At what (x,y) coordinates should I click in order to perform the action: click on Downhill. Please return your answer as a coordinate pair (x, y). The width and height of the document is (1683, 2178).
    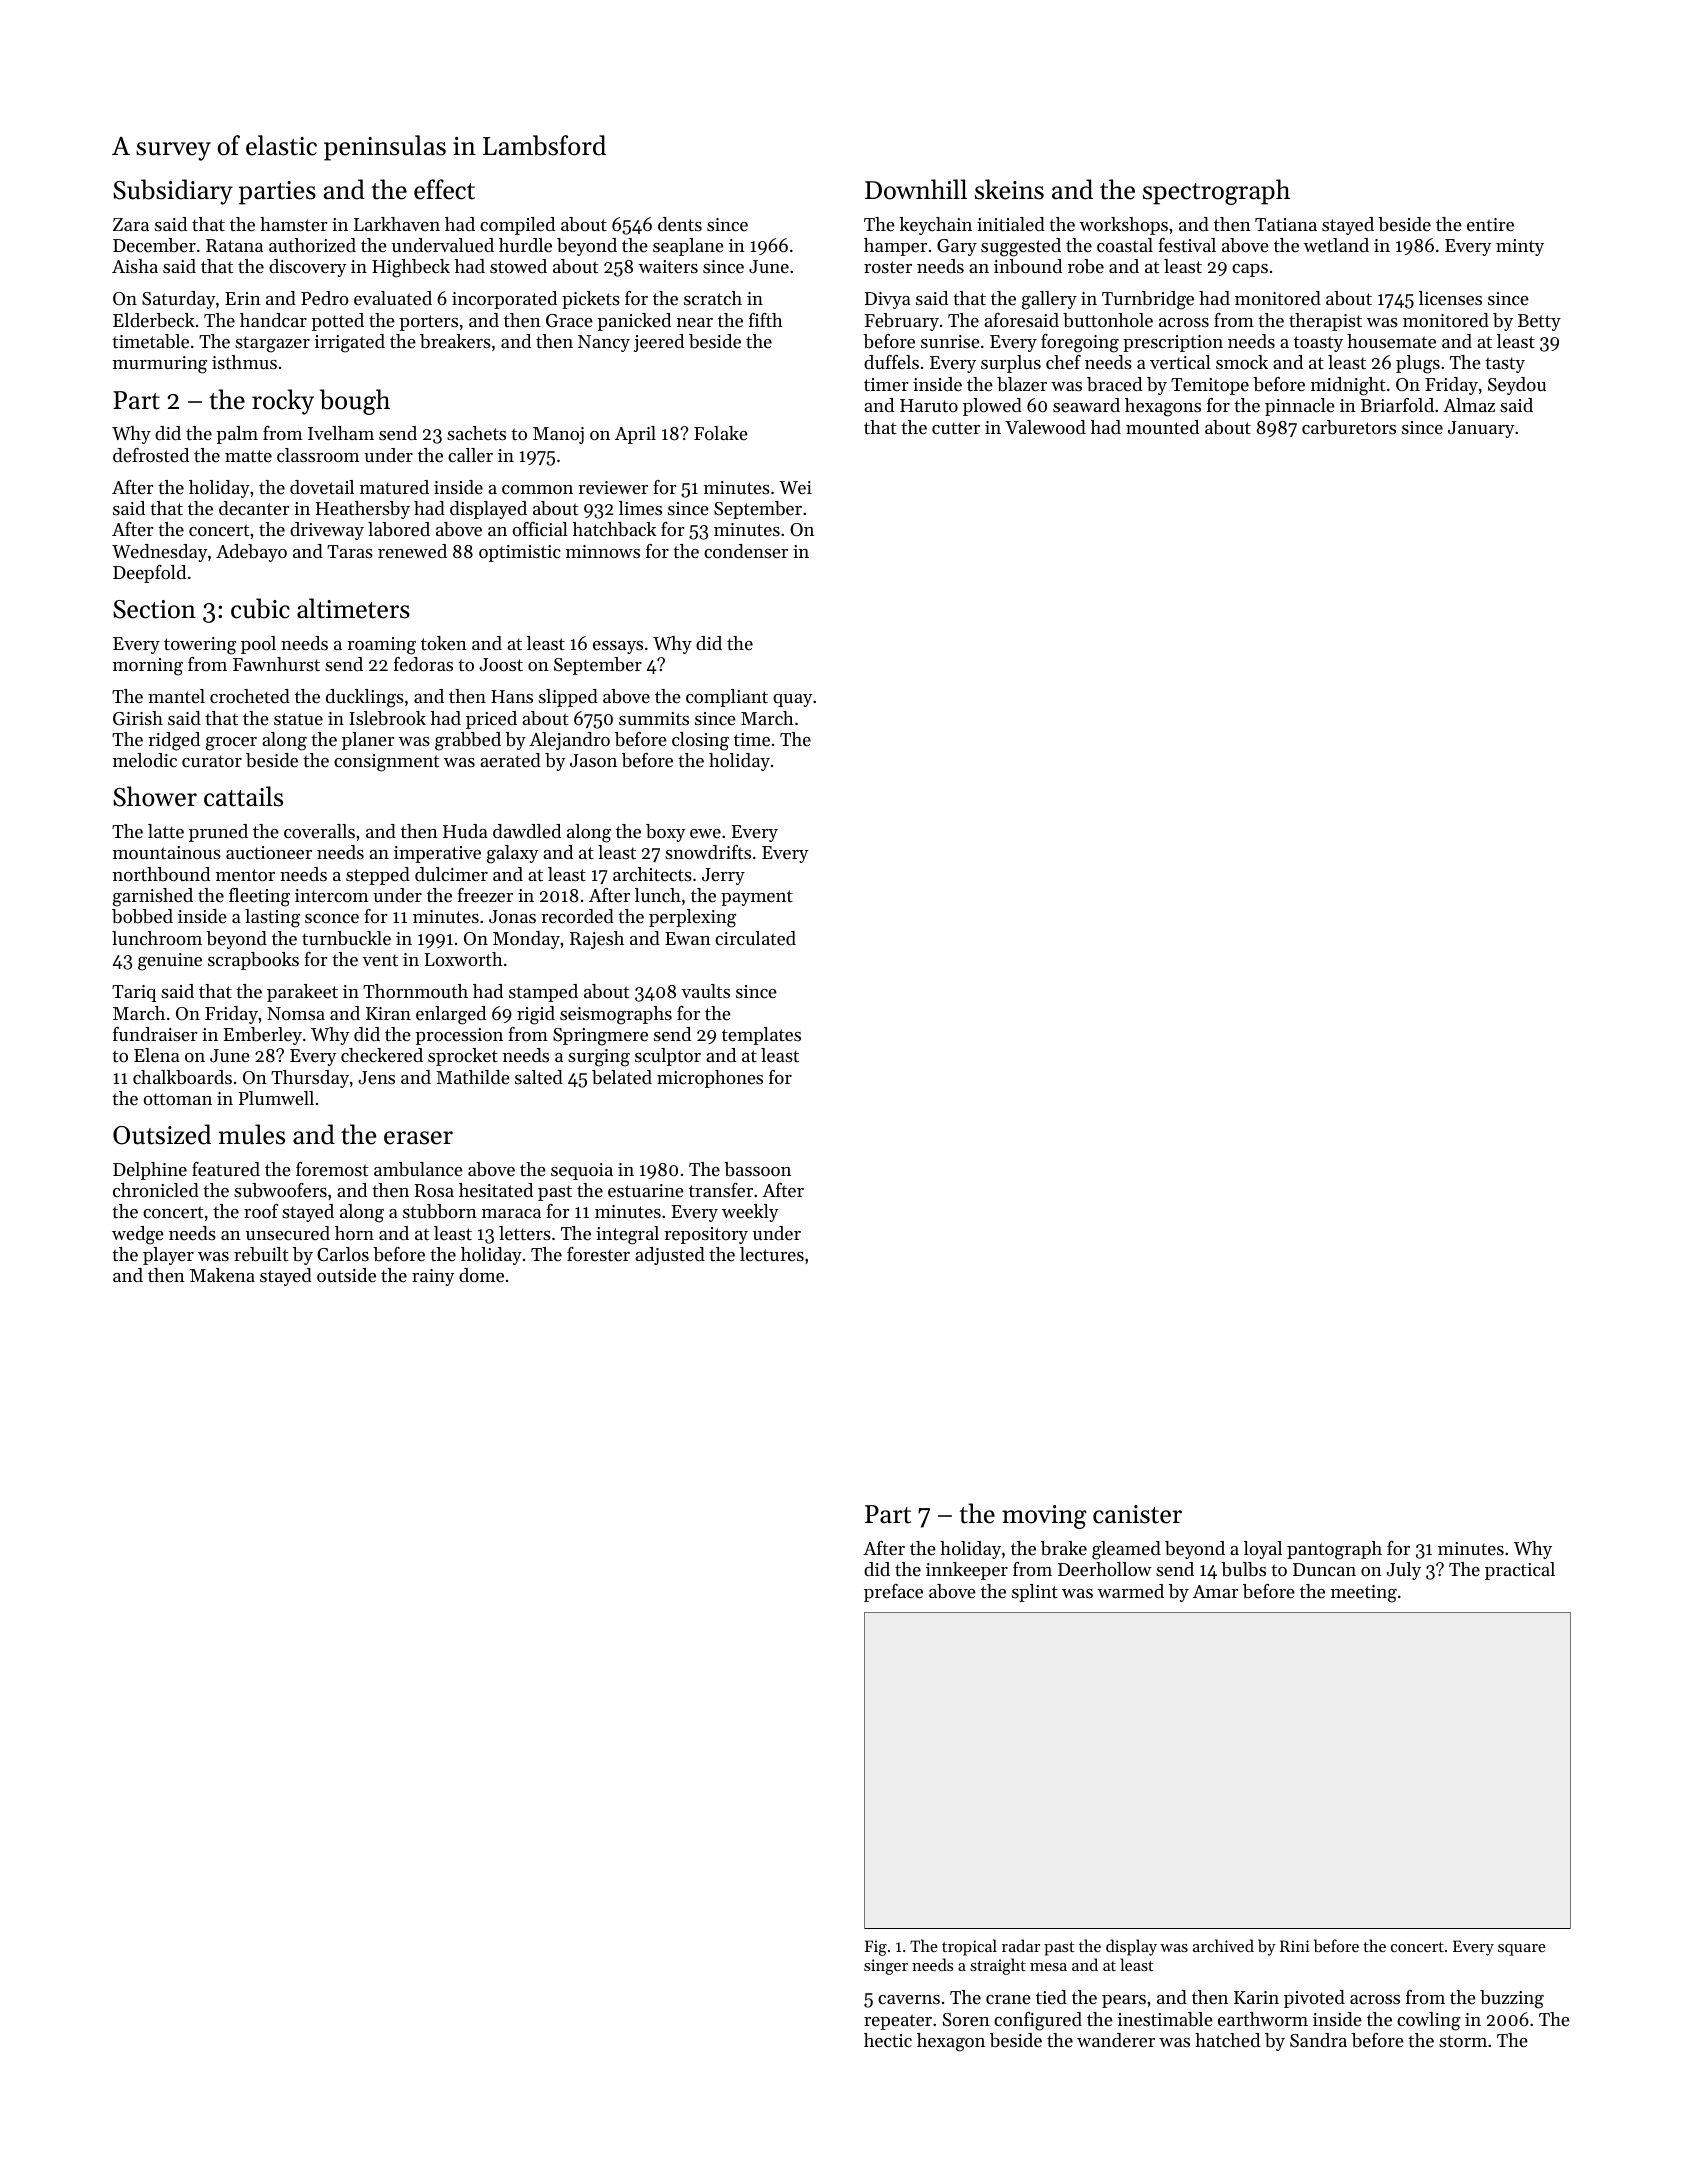
    Looking at the image, I should click on (916, 189).
